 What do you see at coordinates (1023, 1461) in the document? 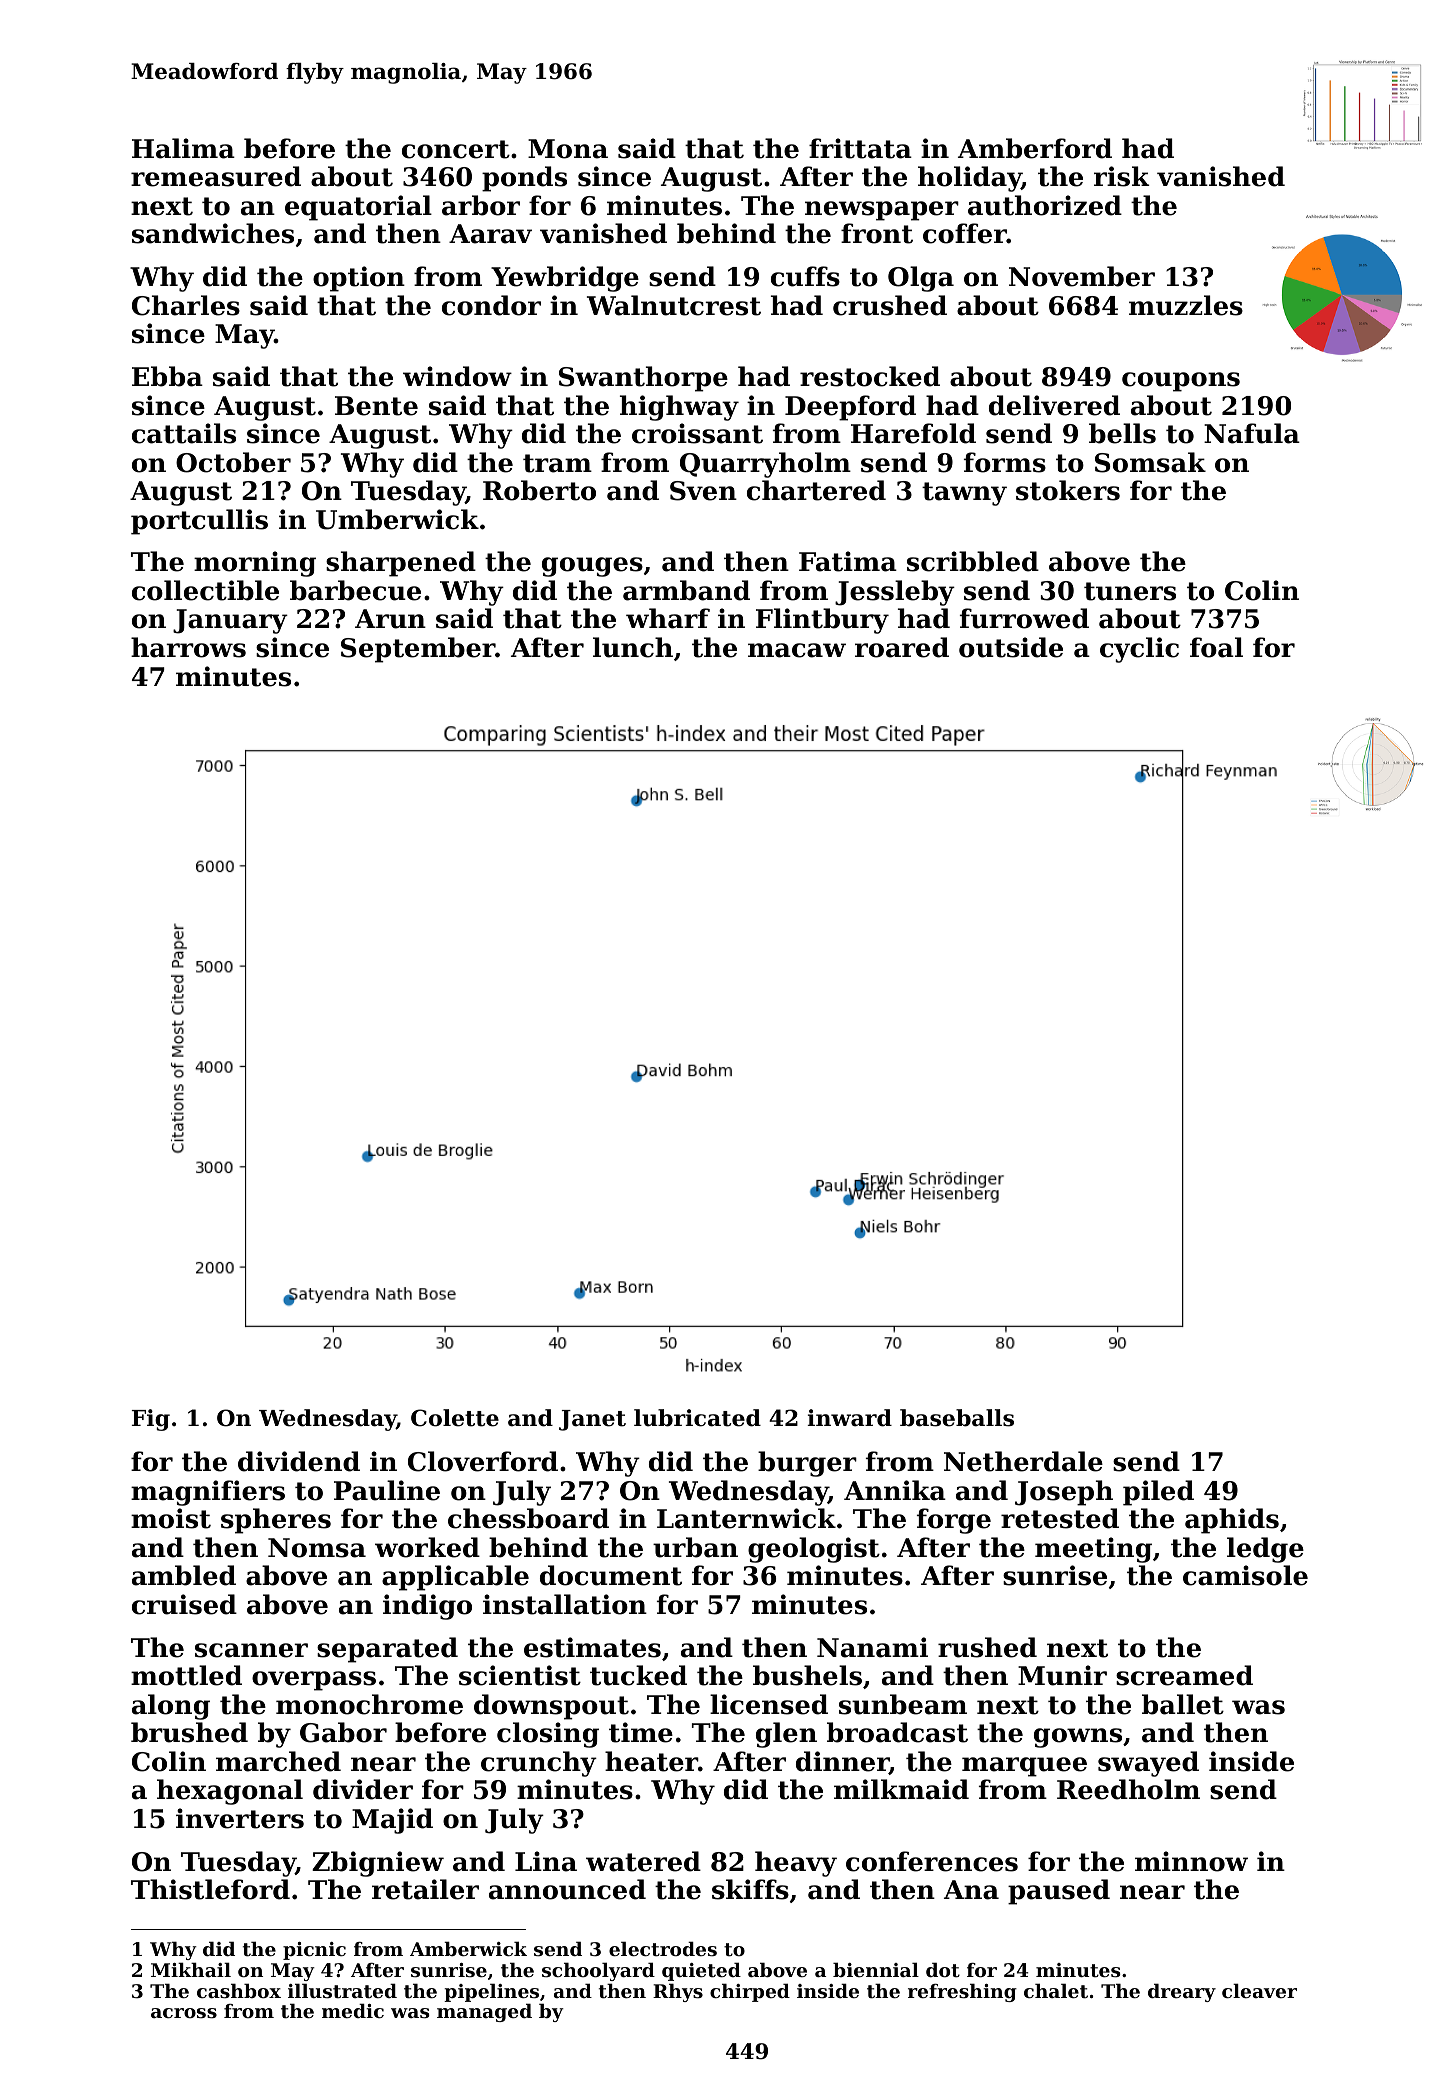
I see `Netherdale` at bounding box center [1023, 1461].
